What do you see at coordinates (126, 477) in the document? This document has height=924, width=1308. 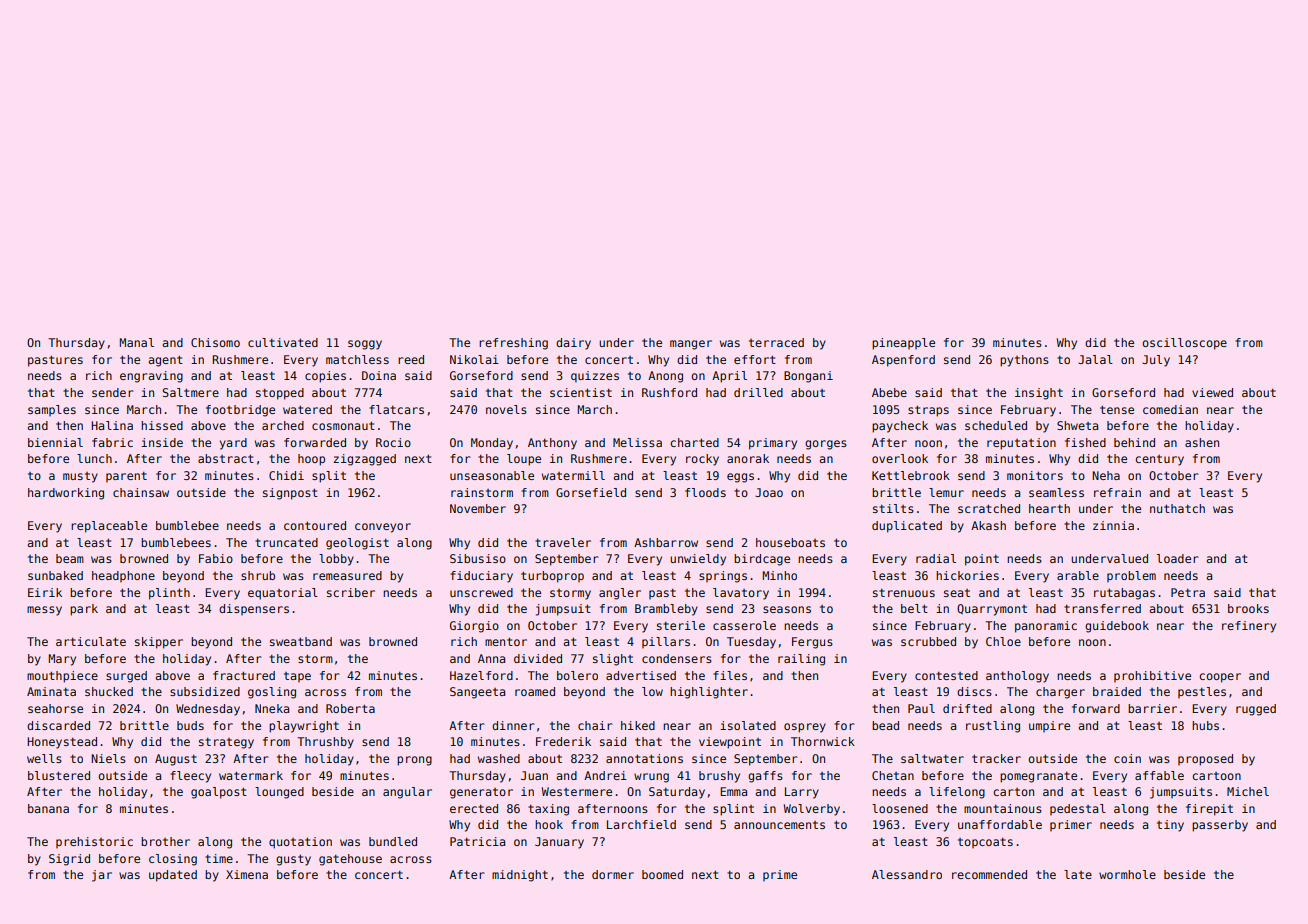 I see `parent` at bounding box center [126, 477].
